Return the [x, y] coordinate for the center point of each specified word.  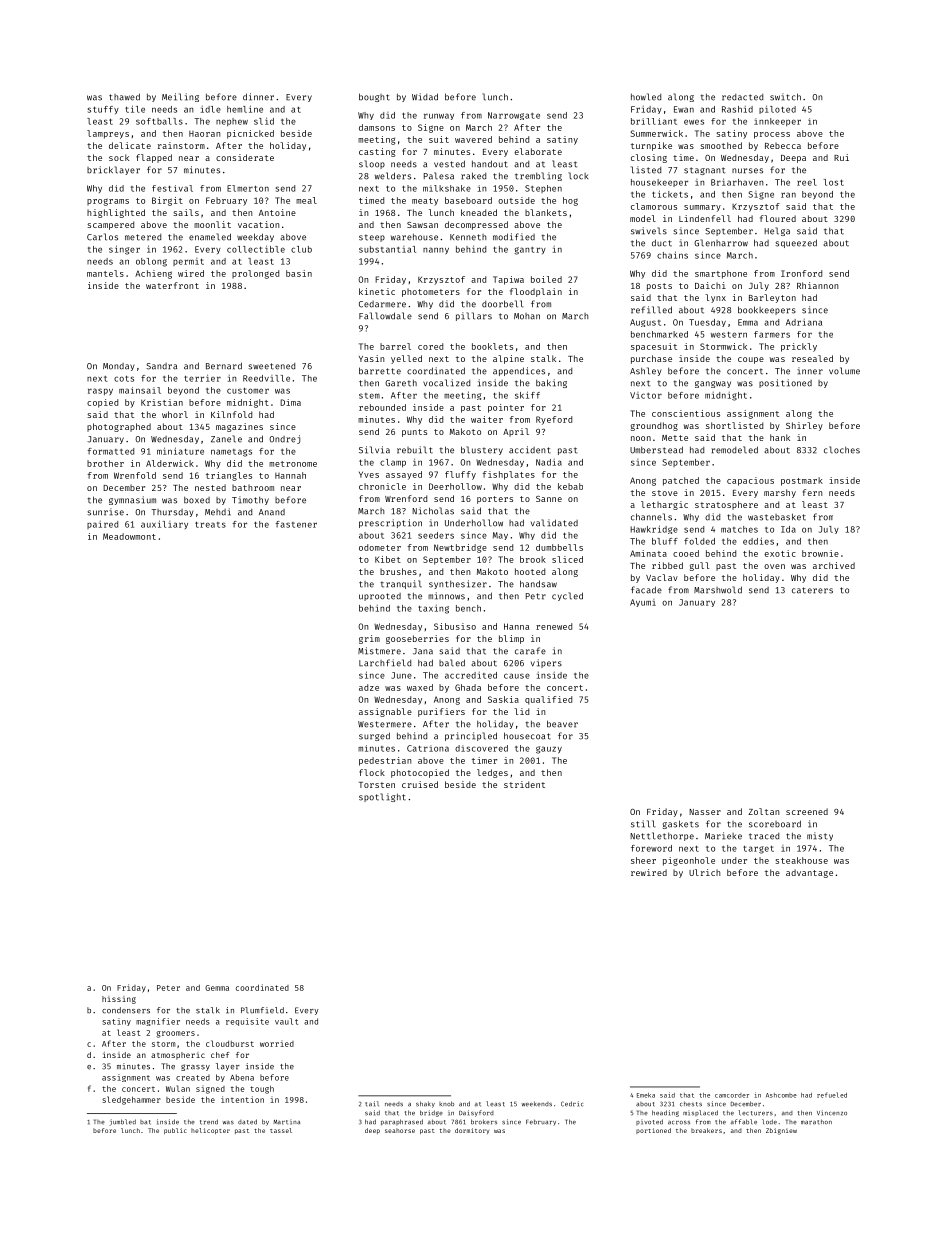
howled [646, 97]
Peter [168, 988]
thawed [124, 97]
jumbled [122, 1122]
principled [471, 736]
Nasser [705, 812]
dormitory [472, 1131]
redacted [742, 97]
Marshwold [718, 590]
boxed [197, 500]
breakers [706, 1130]
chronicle [382, 486]
